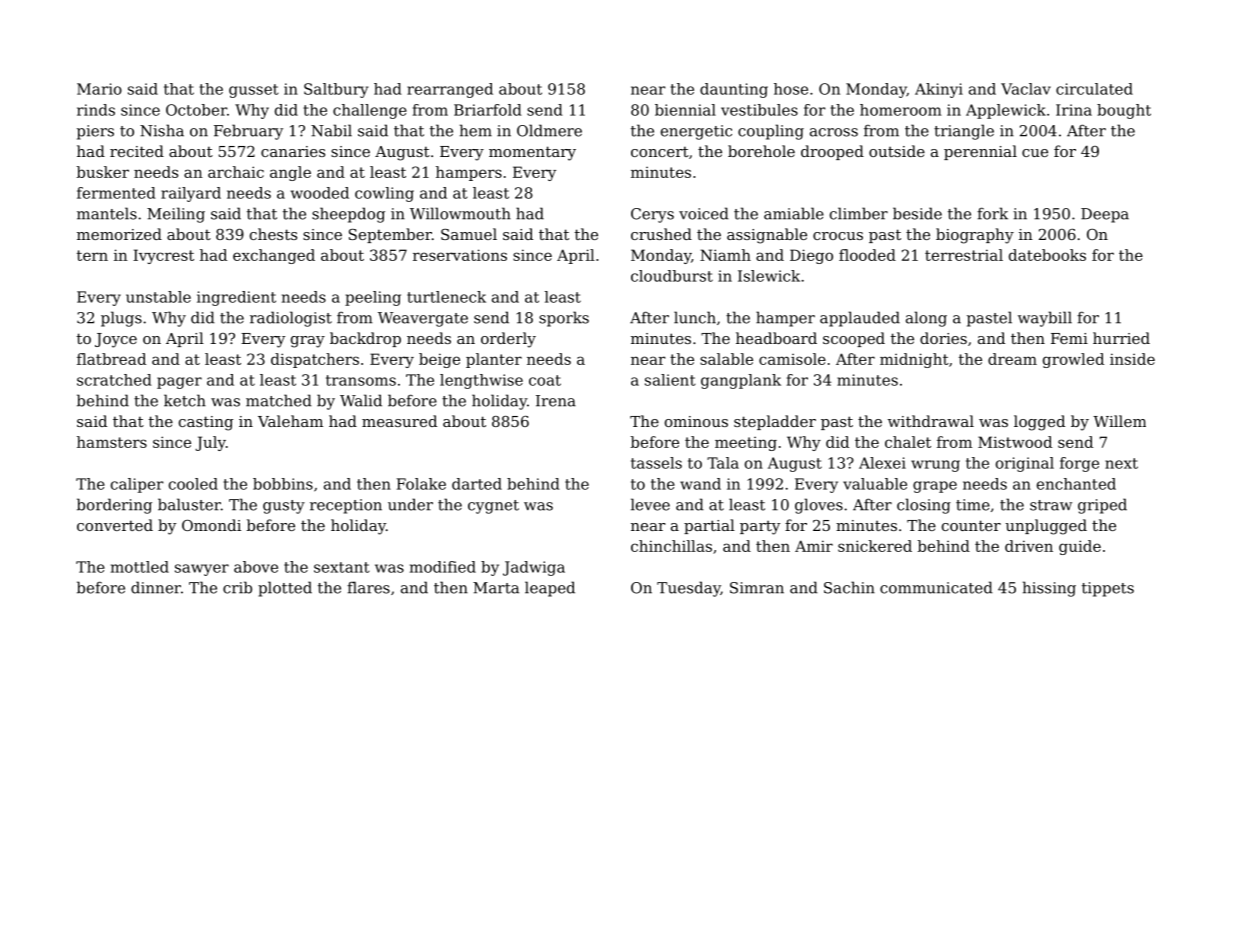  Describe the element at coordinates (1046, 527) in the screenshot. I see `unplugged` at that location.
